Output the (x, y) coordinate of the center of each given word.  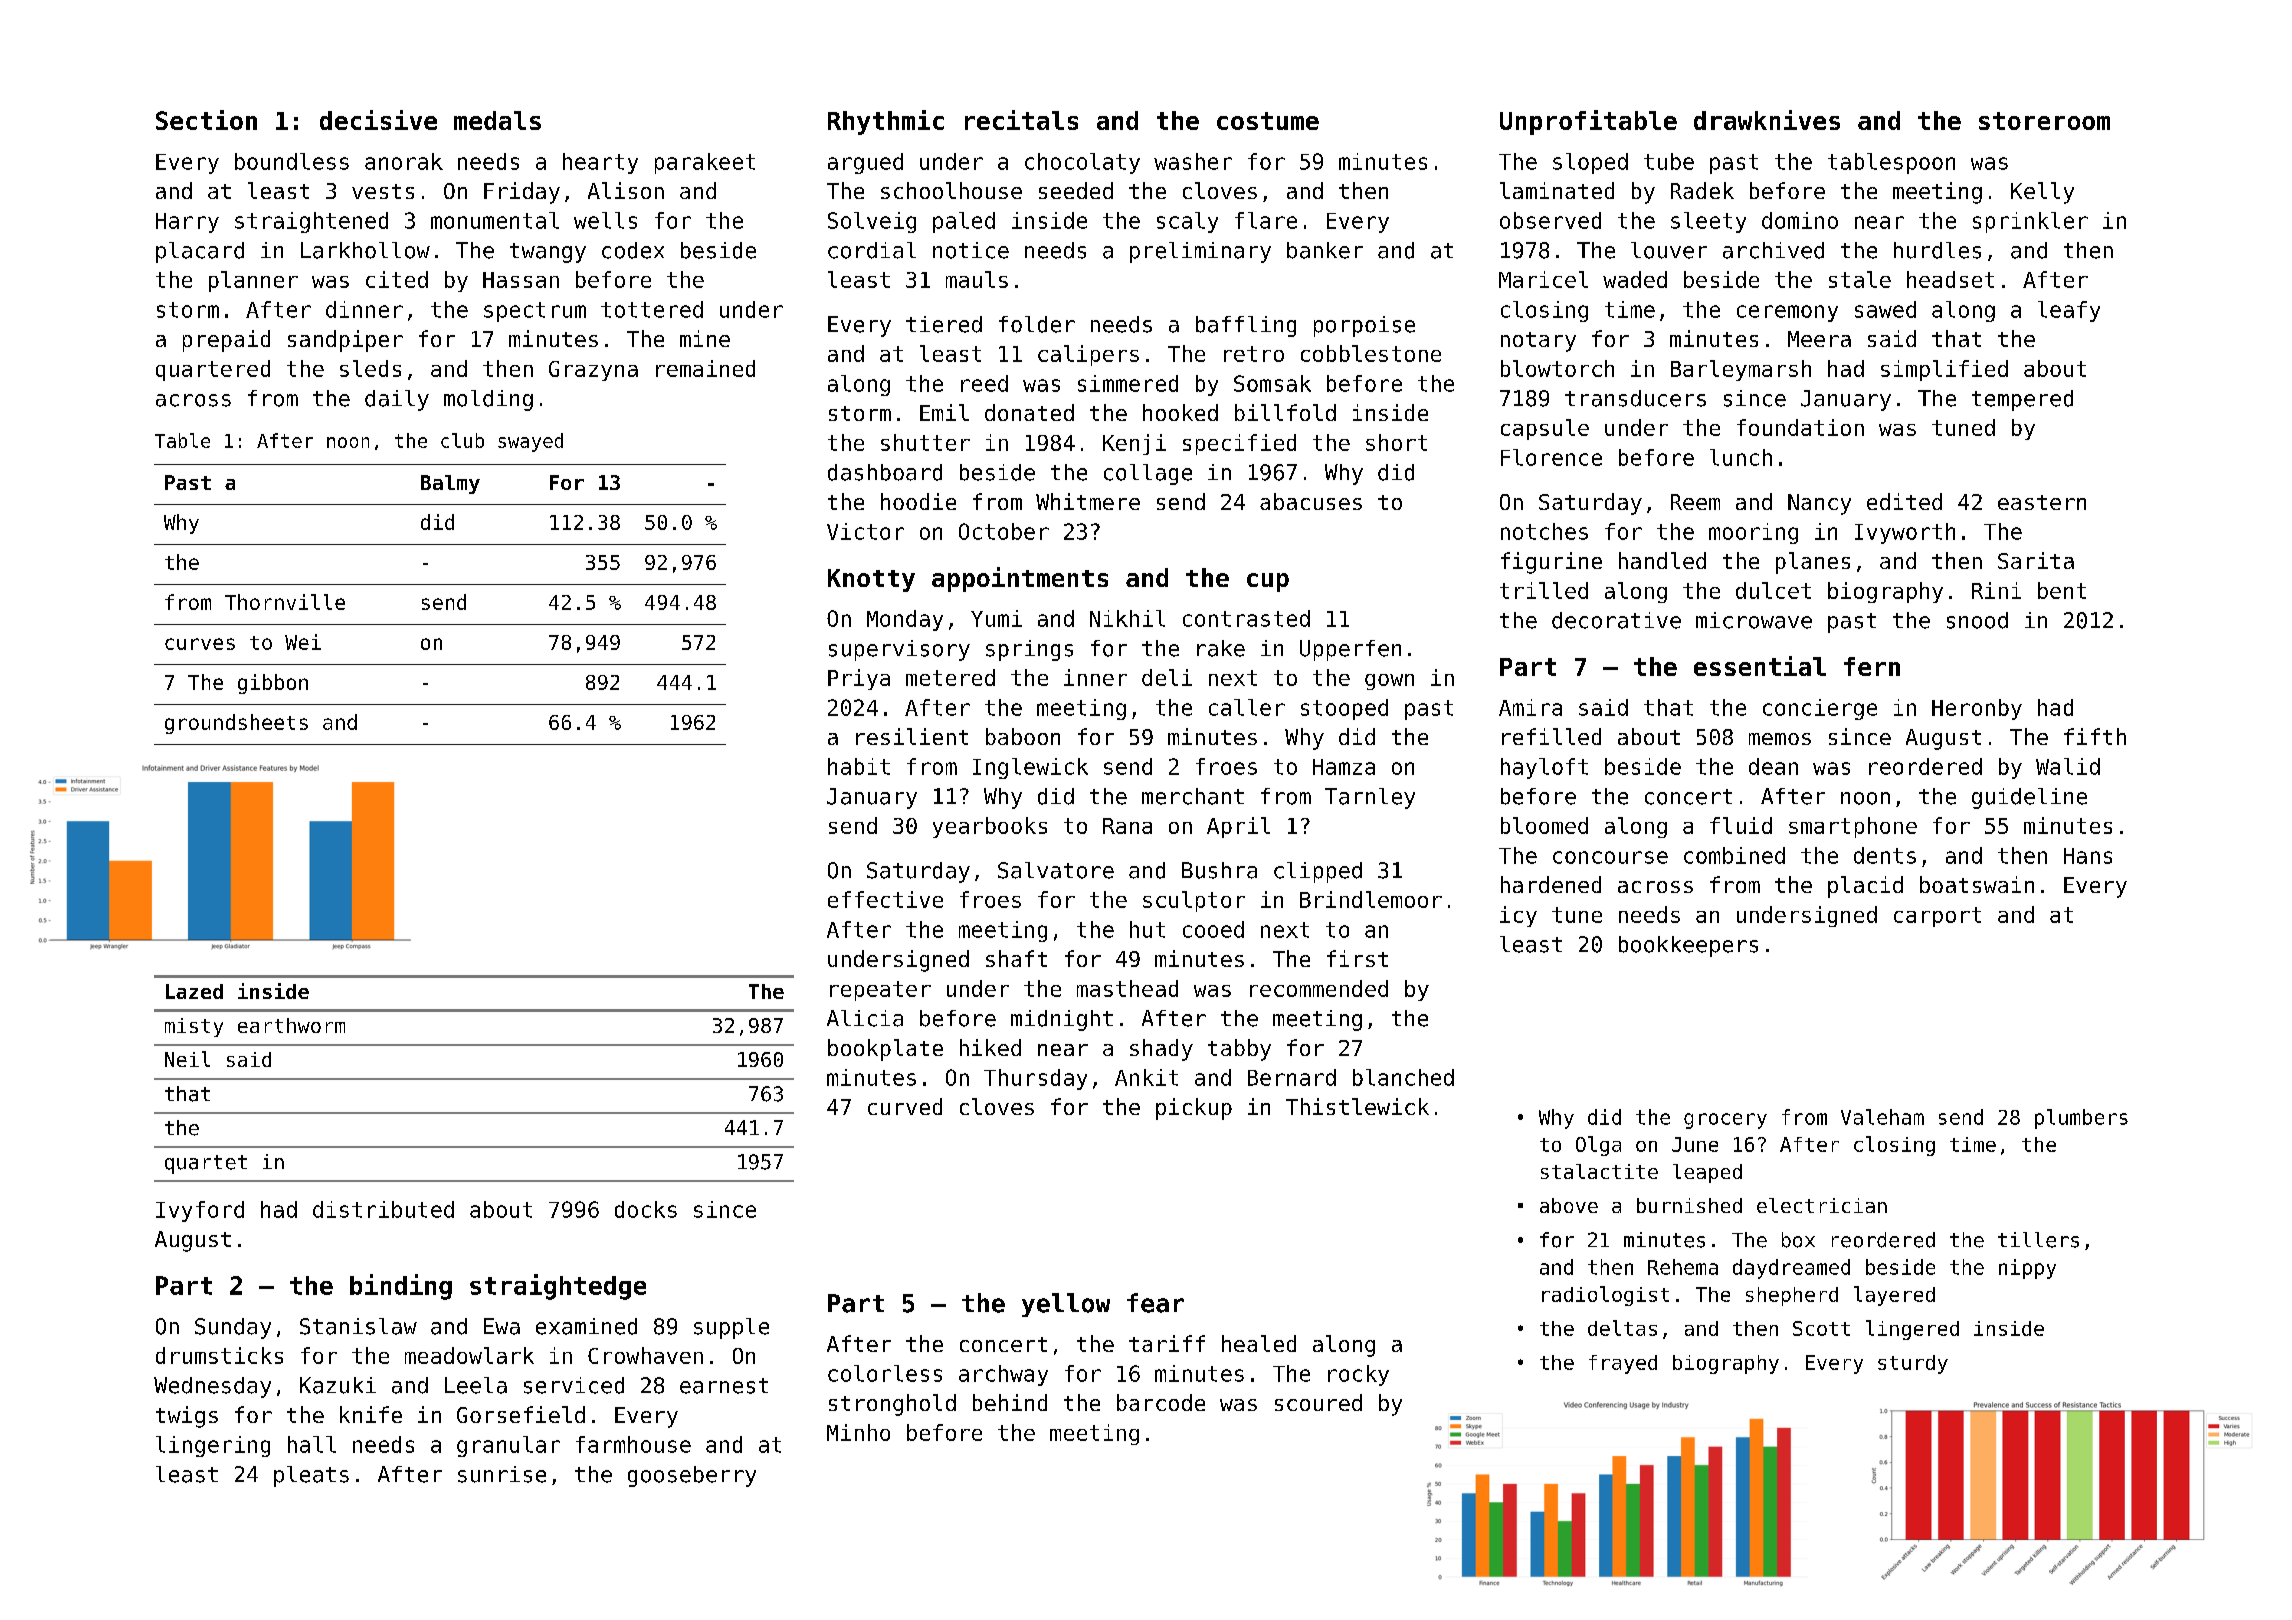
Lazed (194, 991)
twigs (187, 1417)
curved (905, 1106)
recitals (1021, 120)
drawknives (1767, 120)
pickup (1194, 1109)
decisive (378, 120)
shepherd (1792, 1296)
